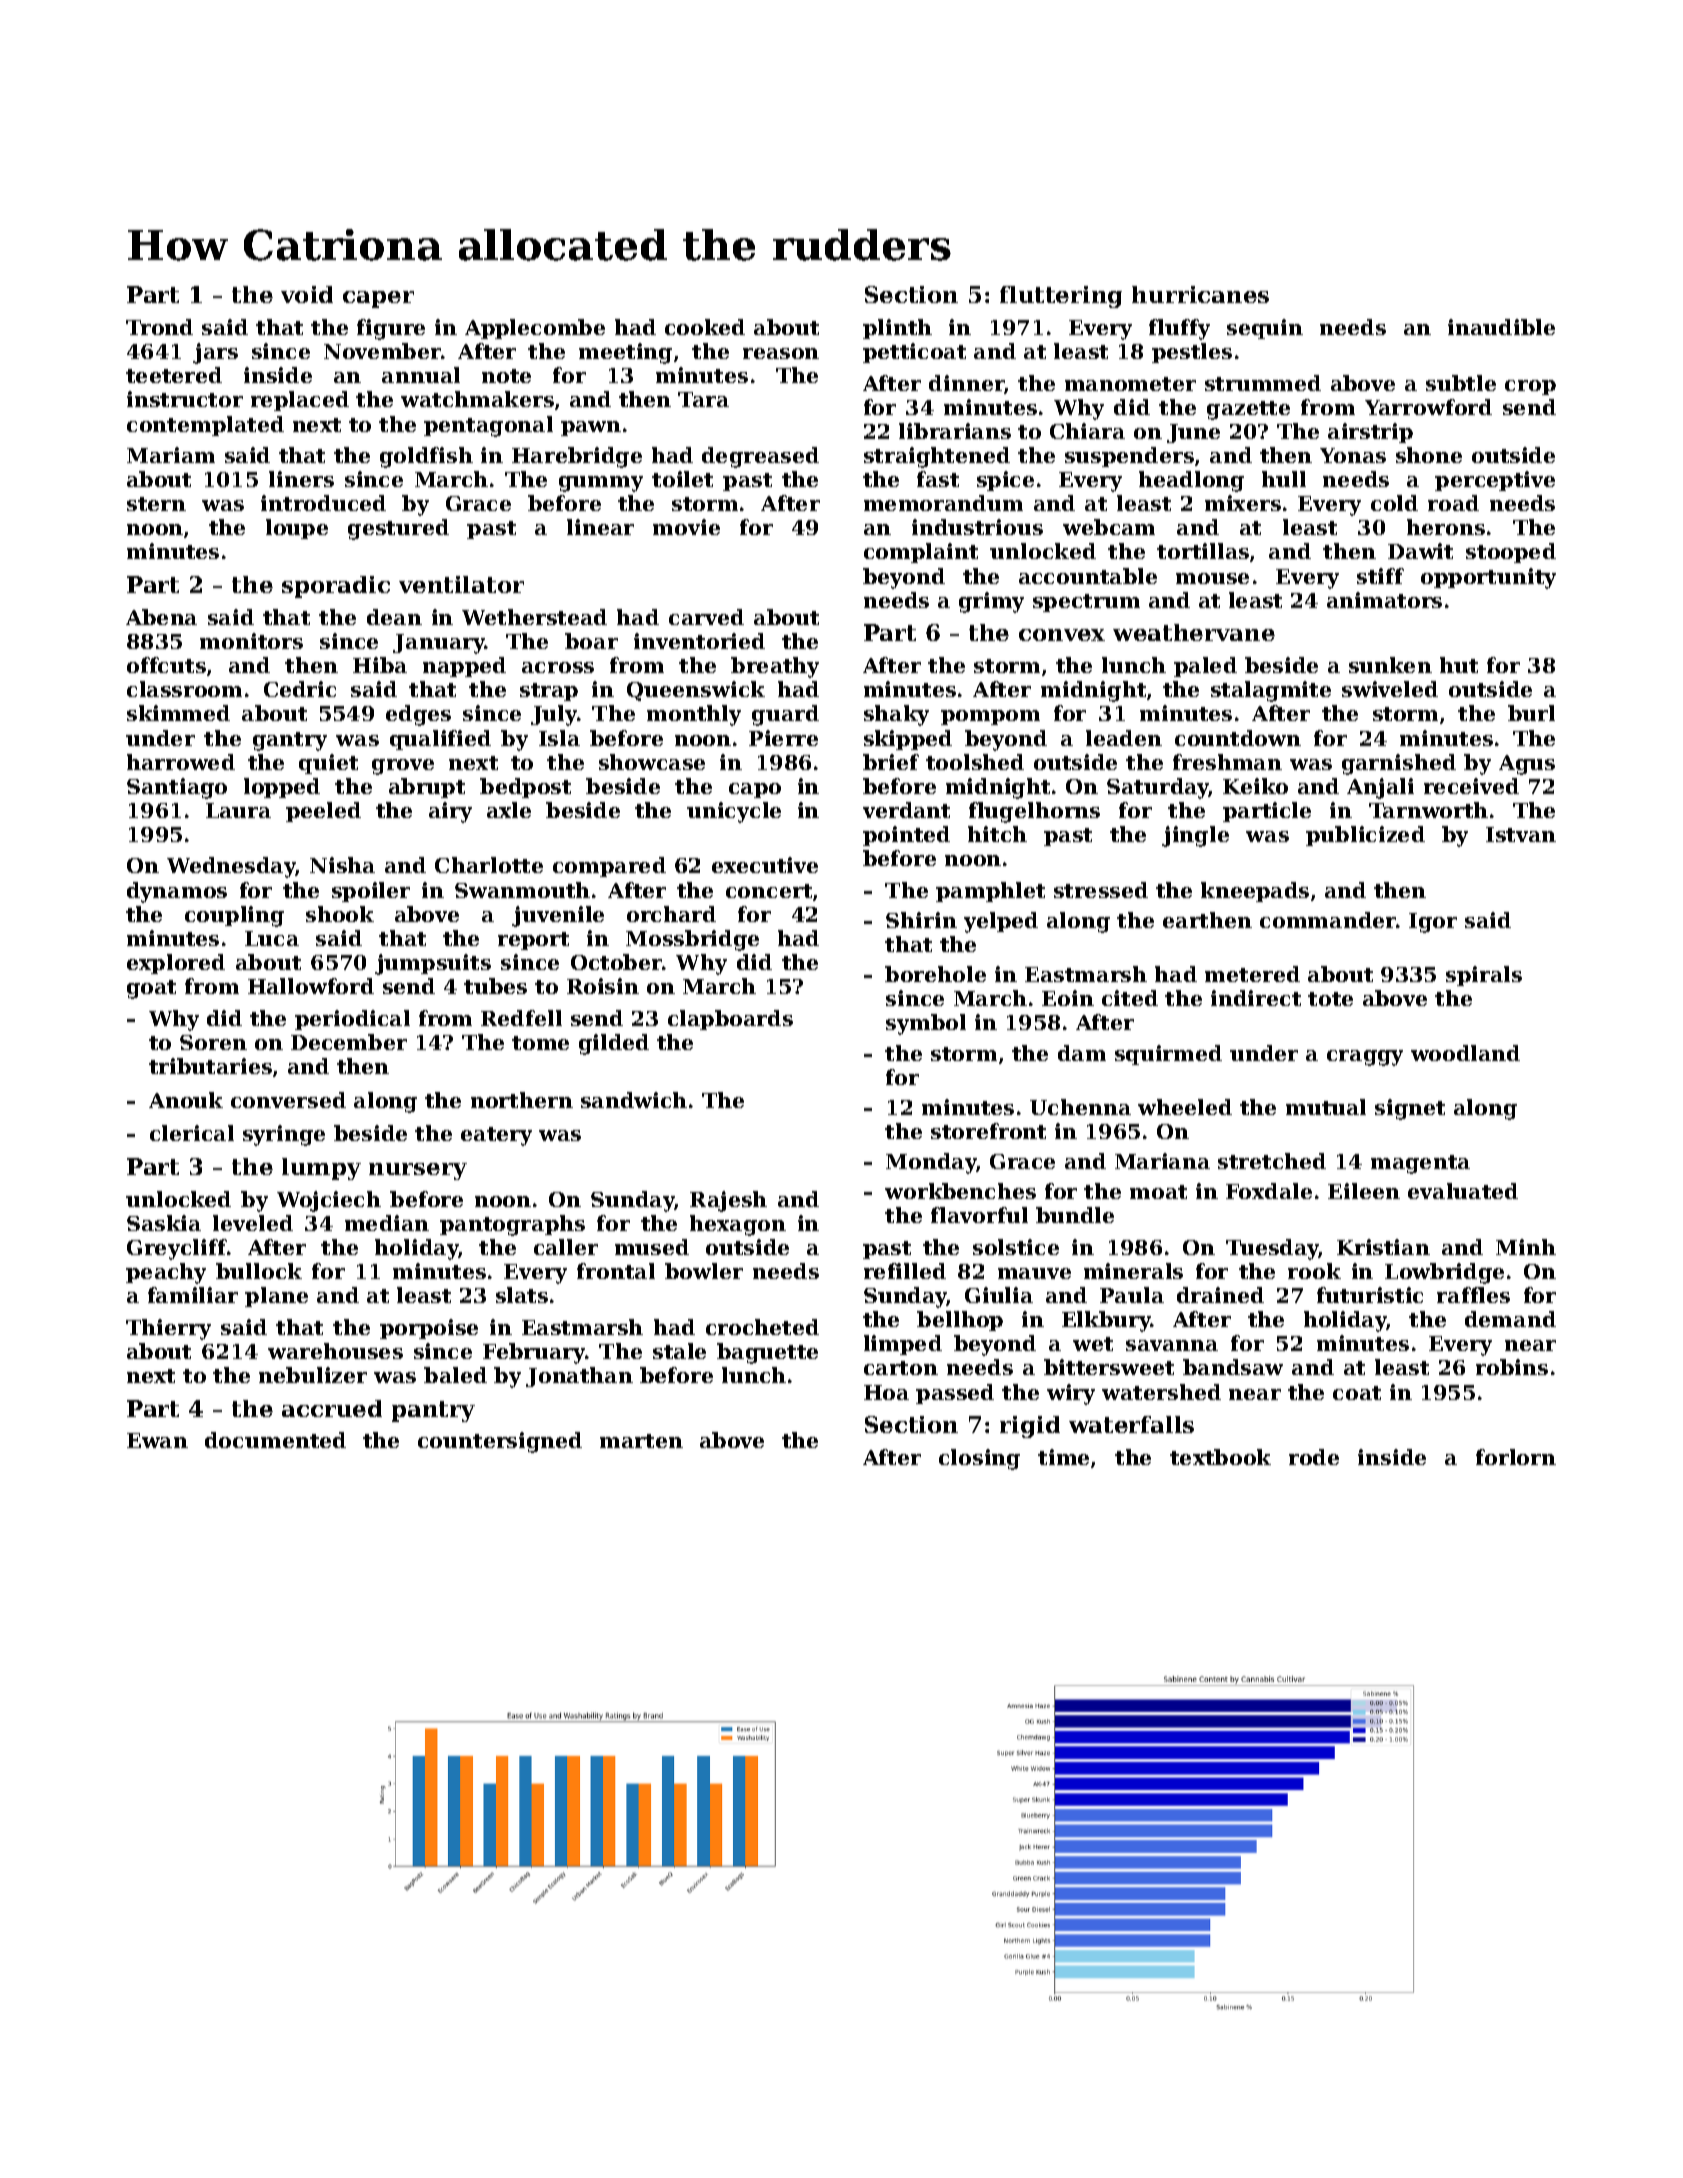  What do you see at coordinates (157, 1440) in the screenshot?
I see `Ewan` at bounding box center [157, 1440].
